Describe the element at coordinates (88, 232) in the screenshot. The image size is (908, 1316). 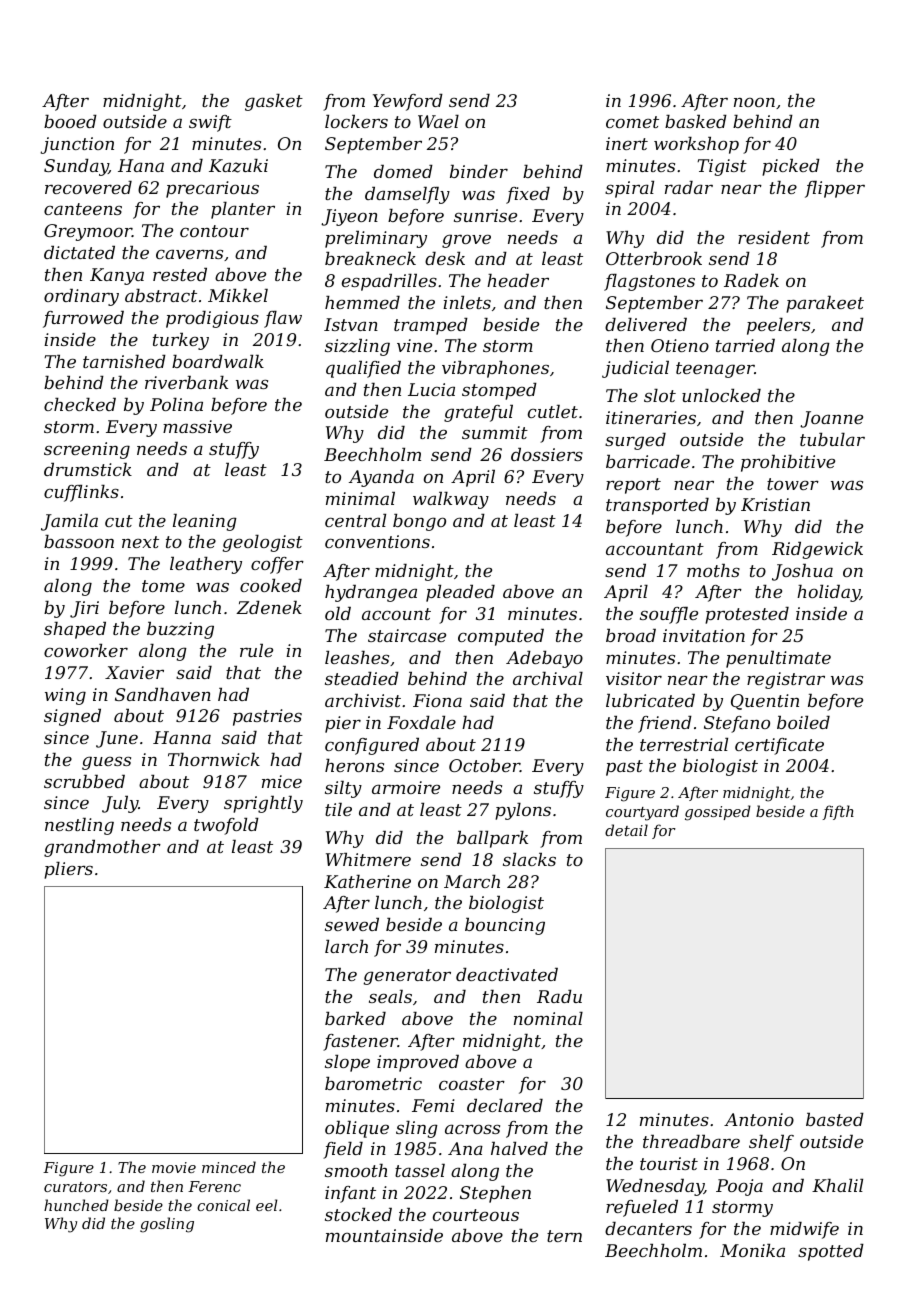
I see `Greymoor` at that location.
